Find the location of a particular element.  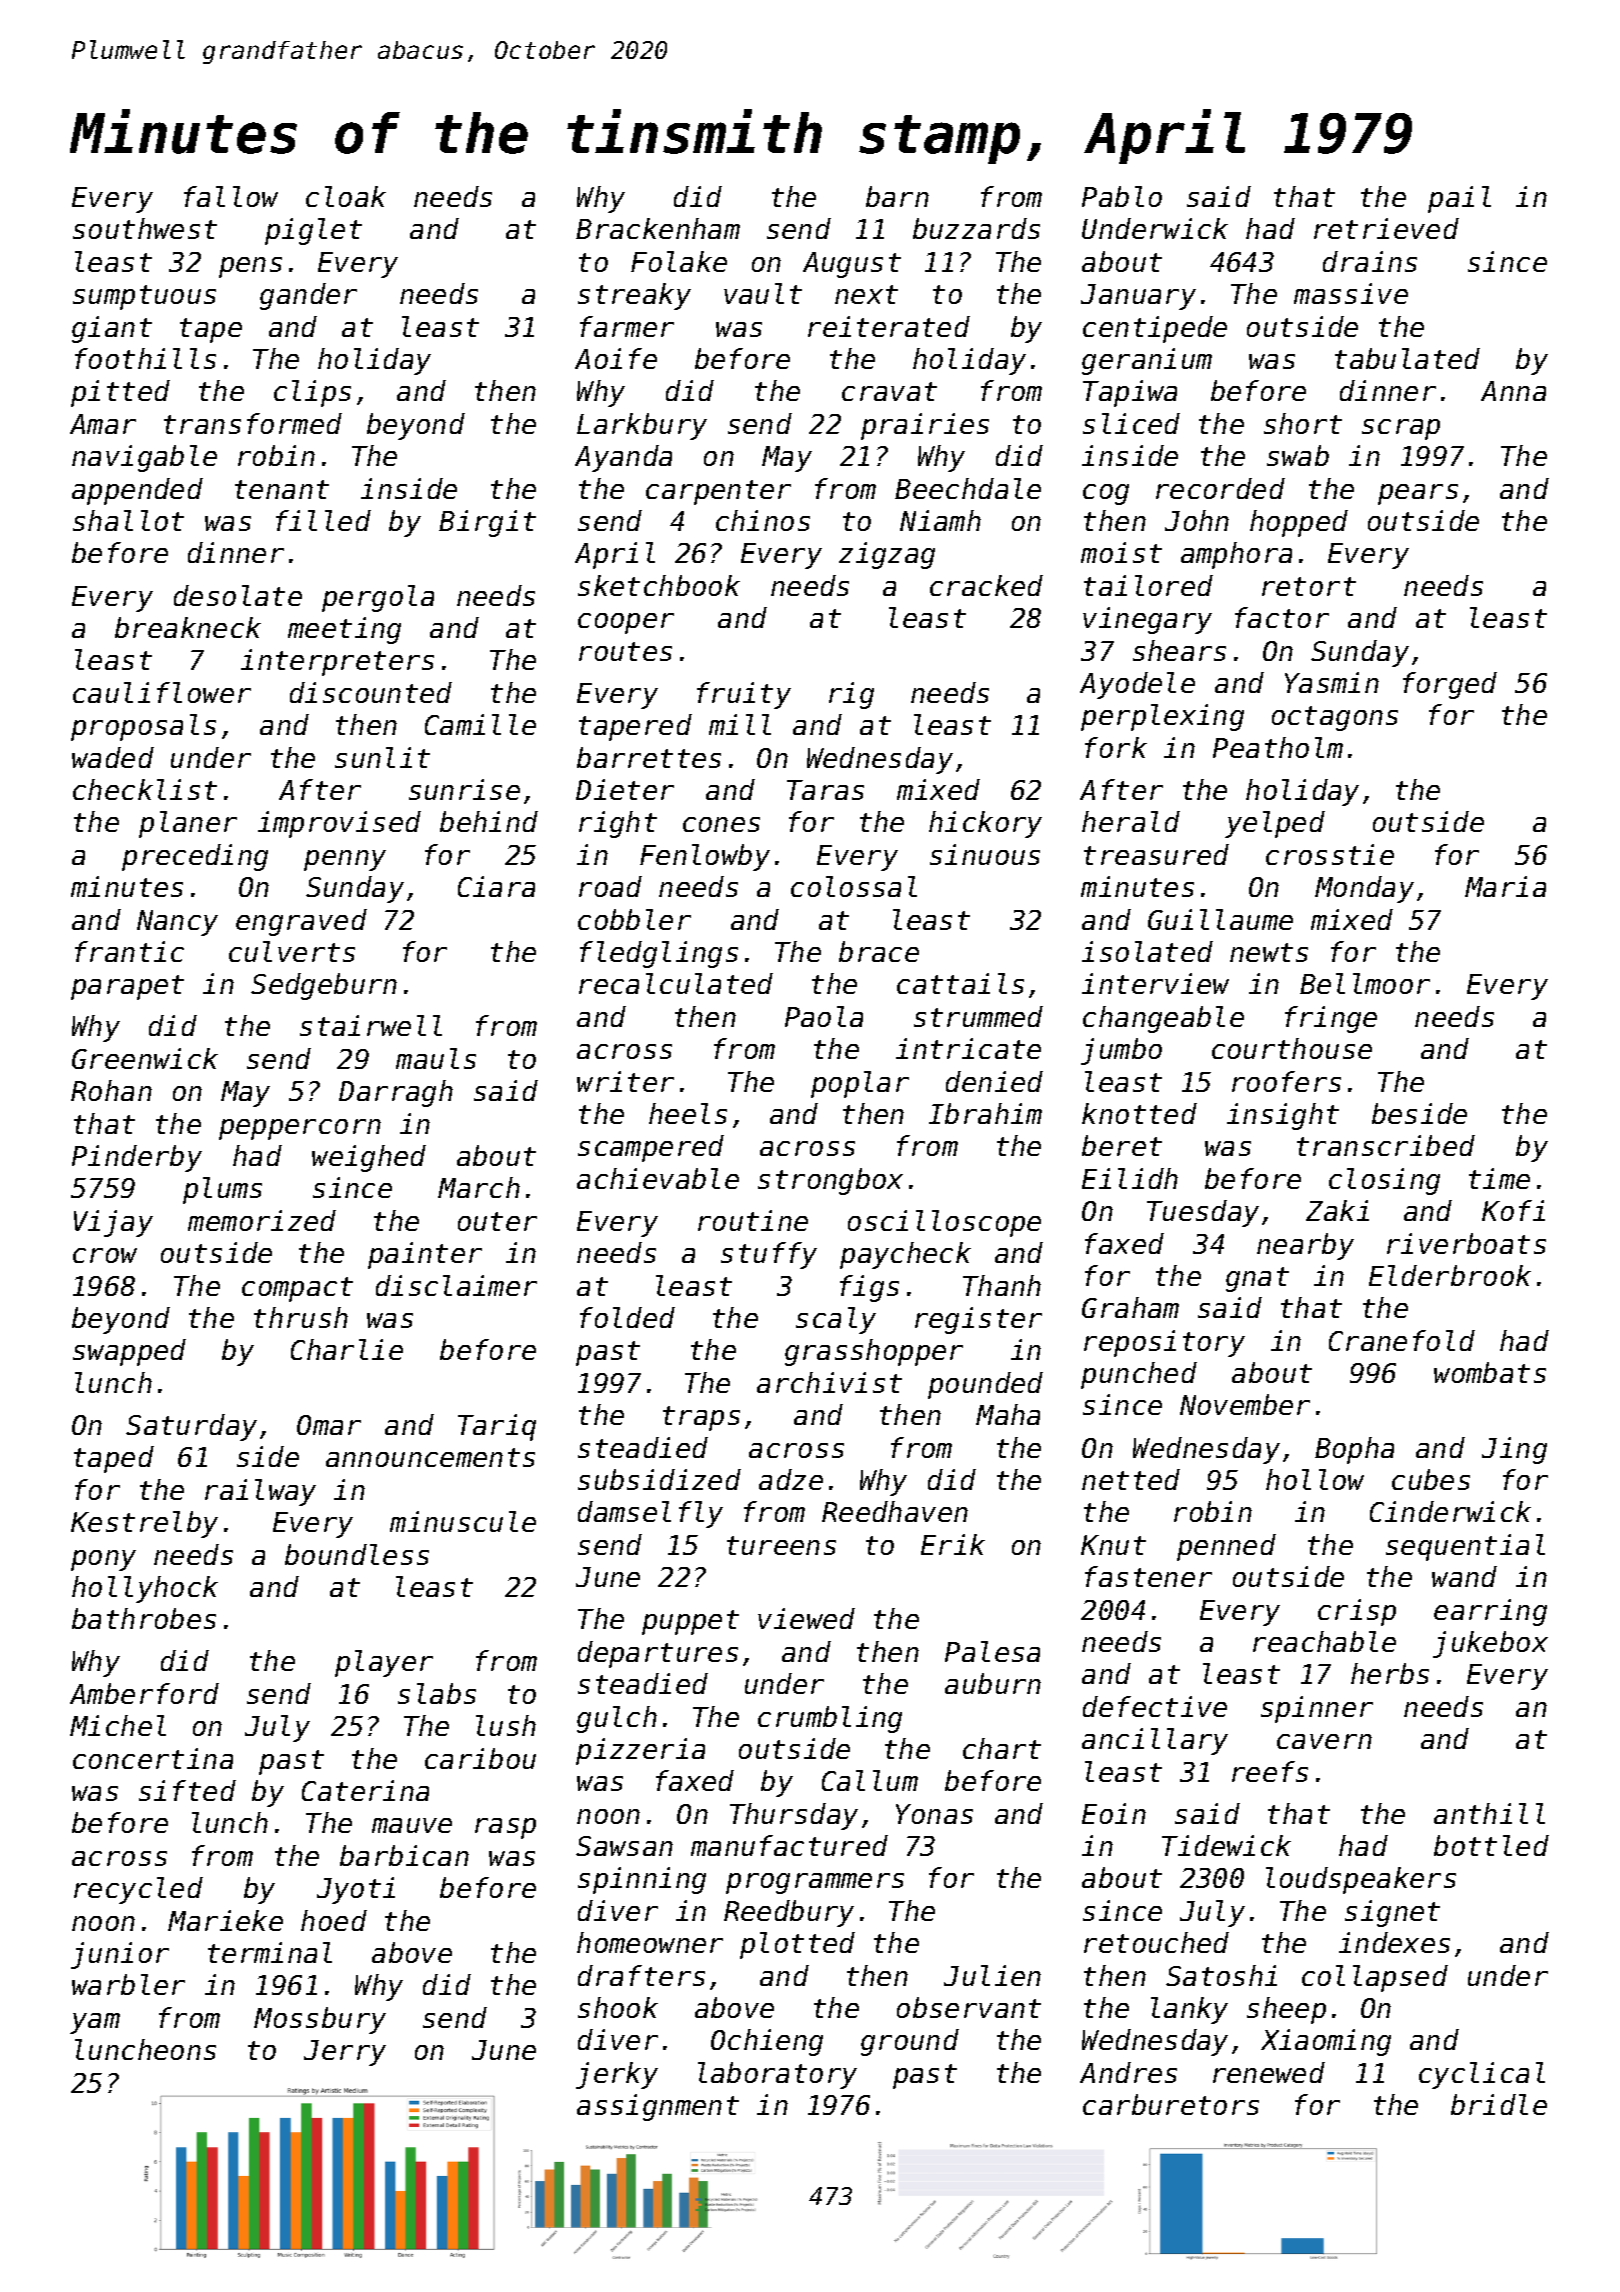

massive is located at coordinates (1351, 293).
